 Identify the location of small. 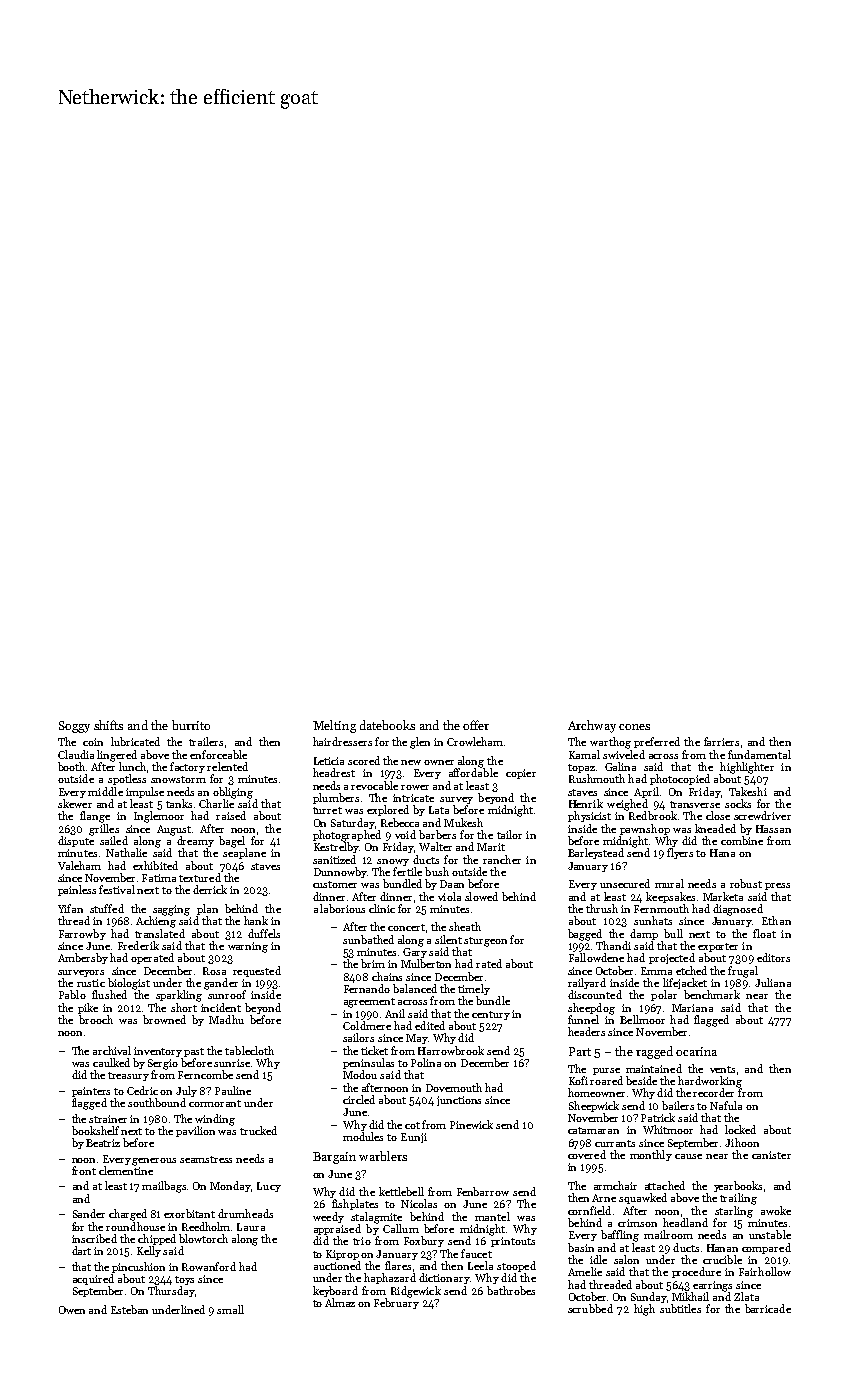
(230, 1309).
